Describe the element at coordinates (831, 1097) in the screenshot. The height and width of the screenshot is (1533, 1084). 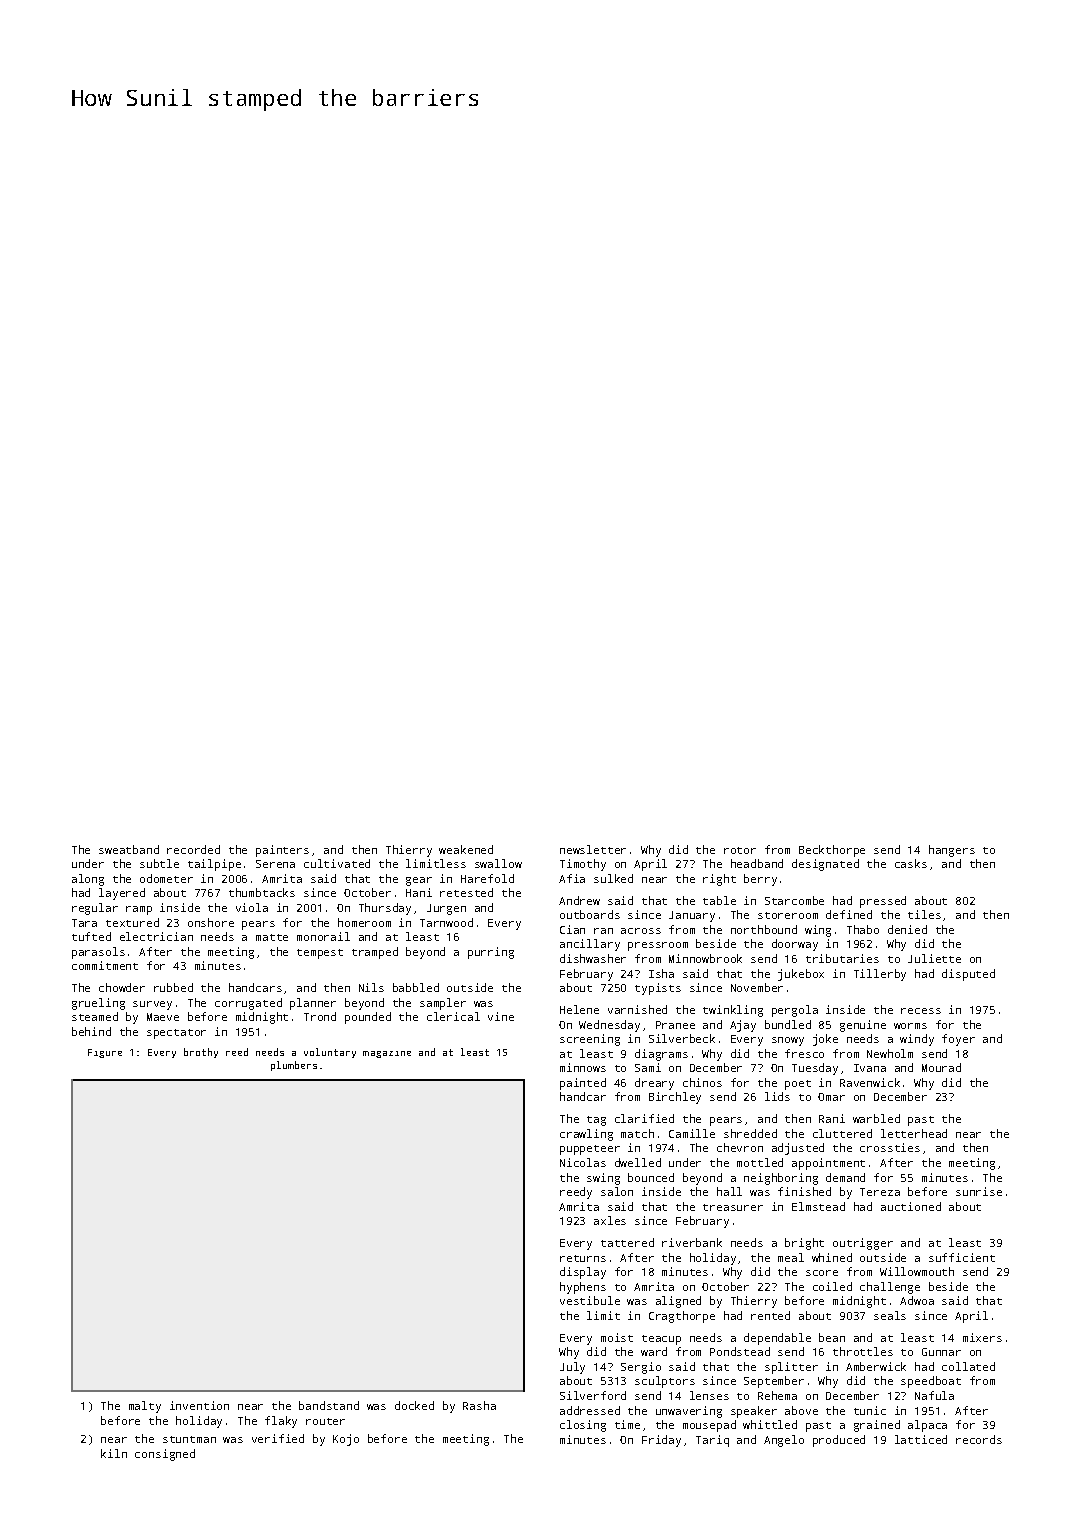
I see `Omar` at that location.
